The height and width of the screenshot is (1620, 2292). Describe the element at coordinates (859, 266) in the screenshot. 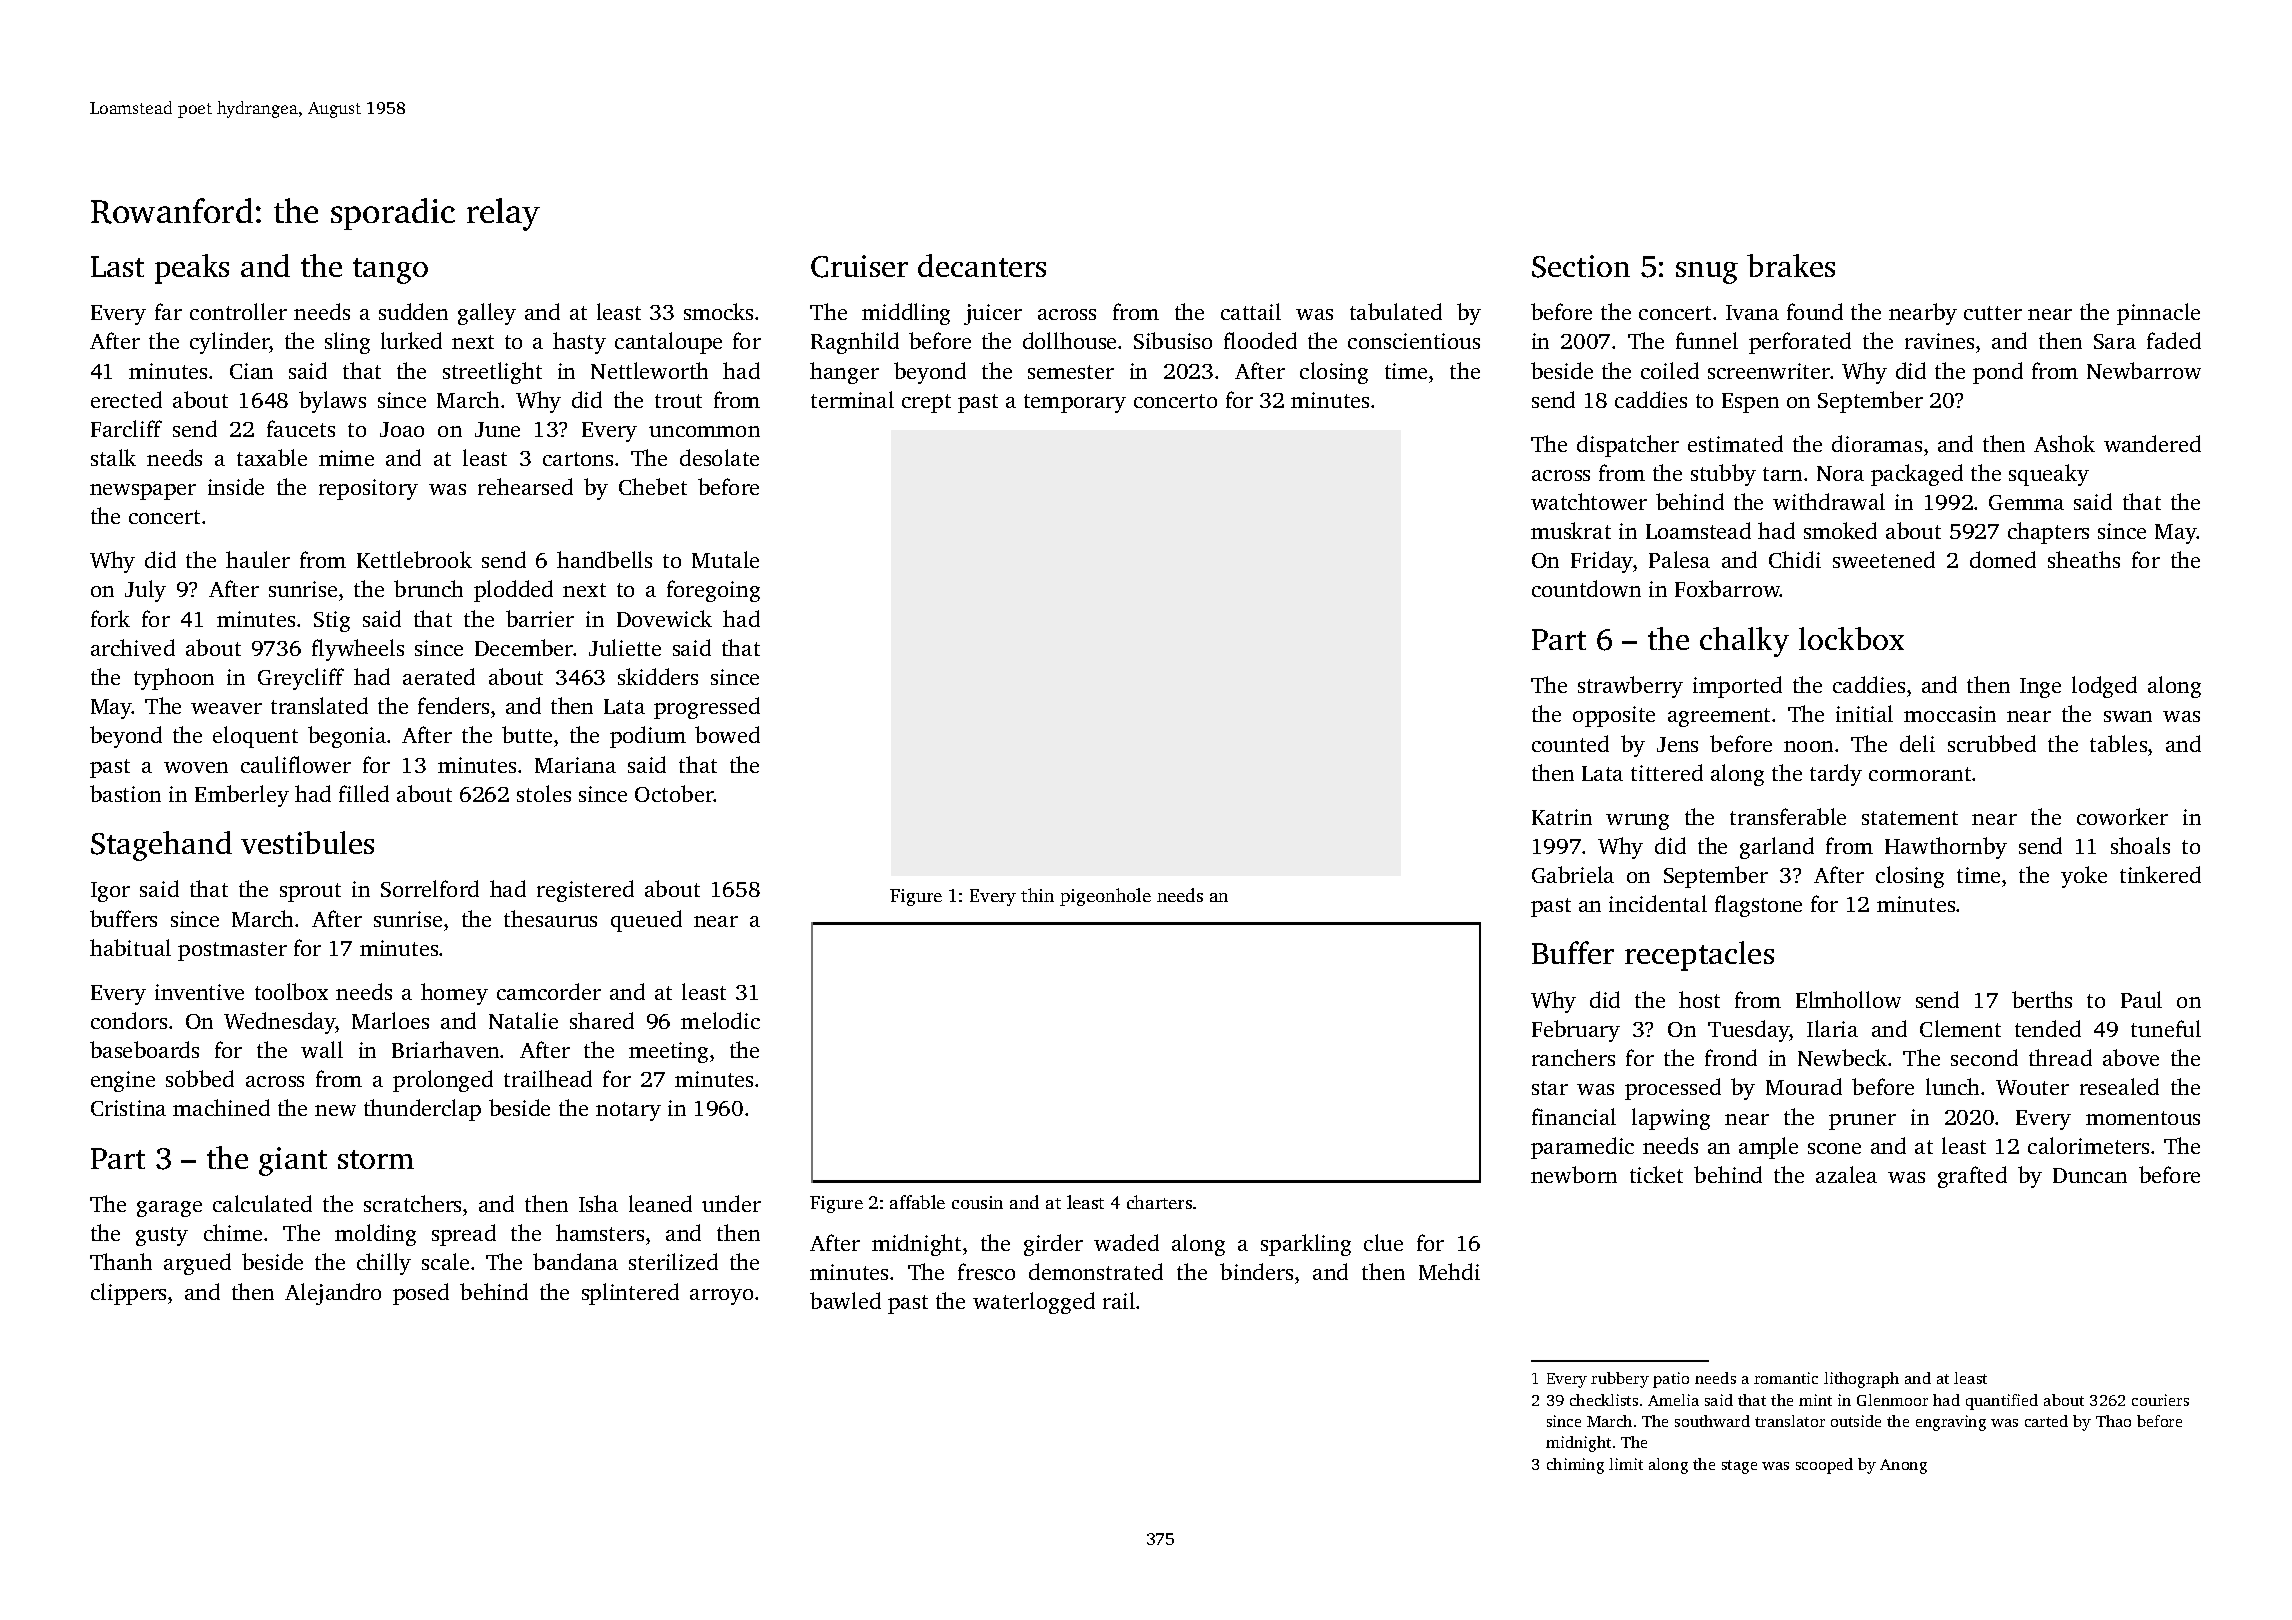

I see `Cruiser` at that location.
